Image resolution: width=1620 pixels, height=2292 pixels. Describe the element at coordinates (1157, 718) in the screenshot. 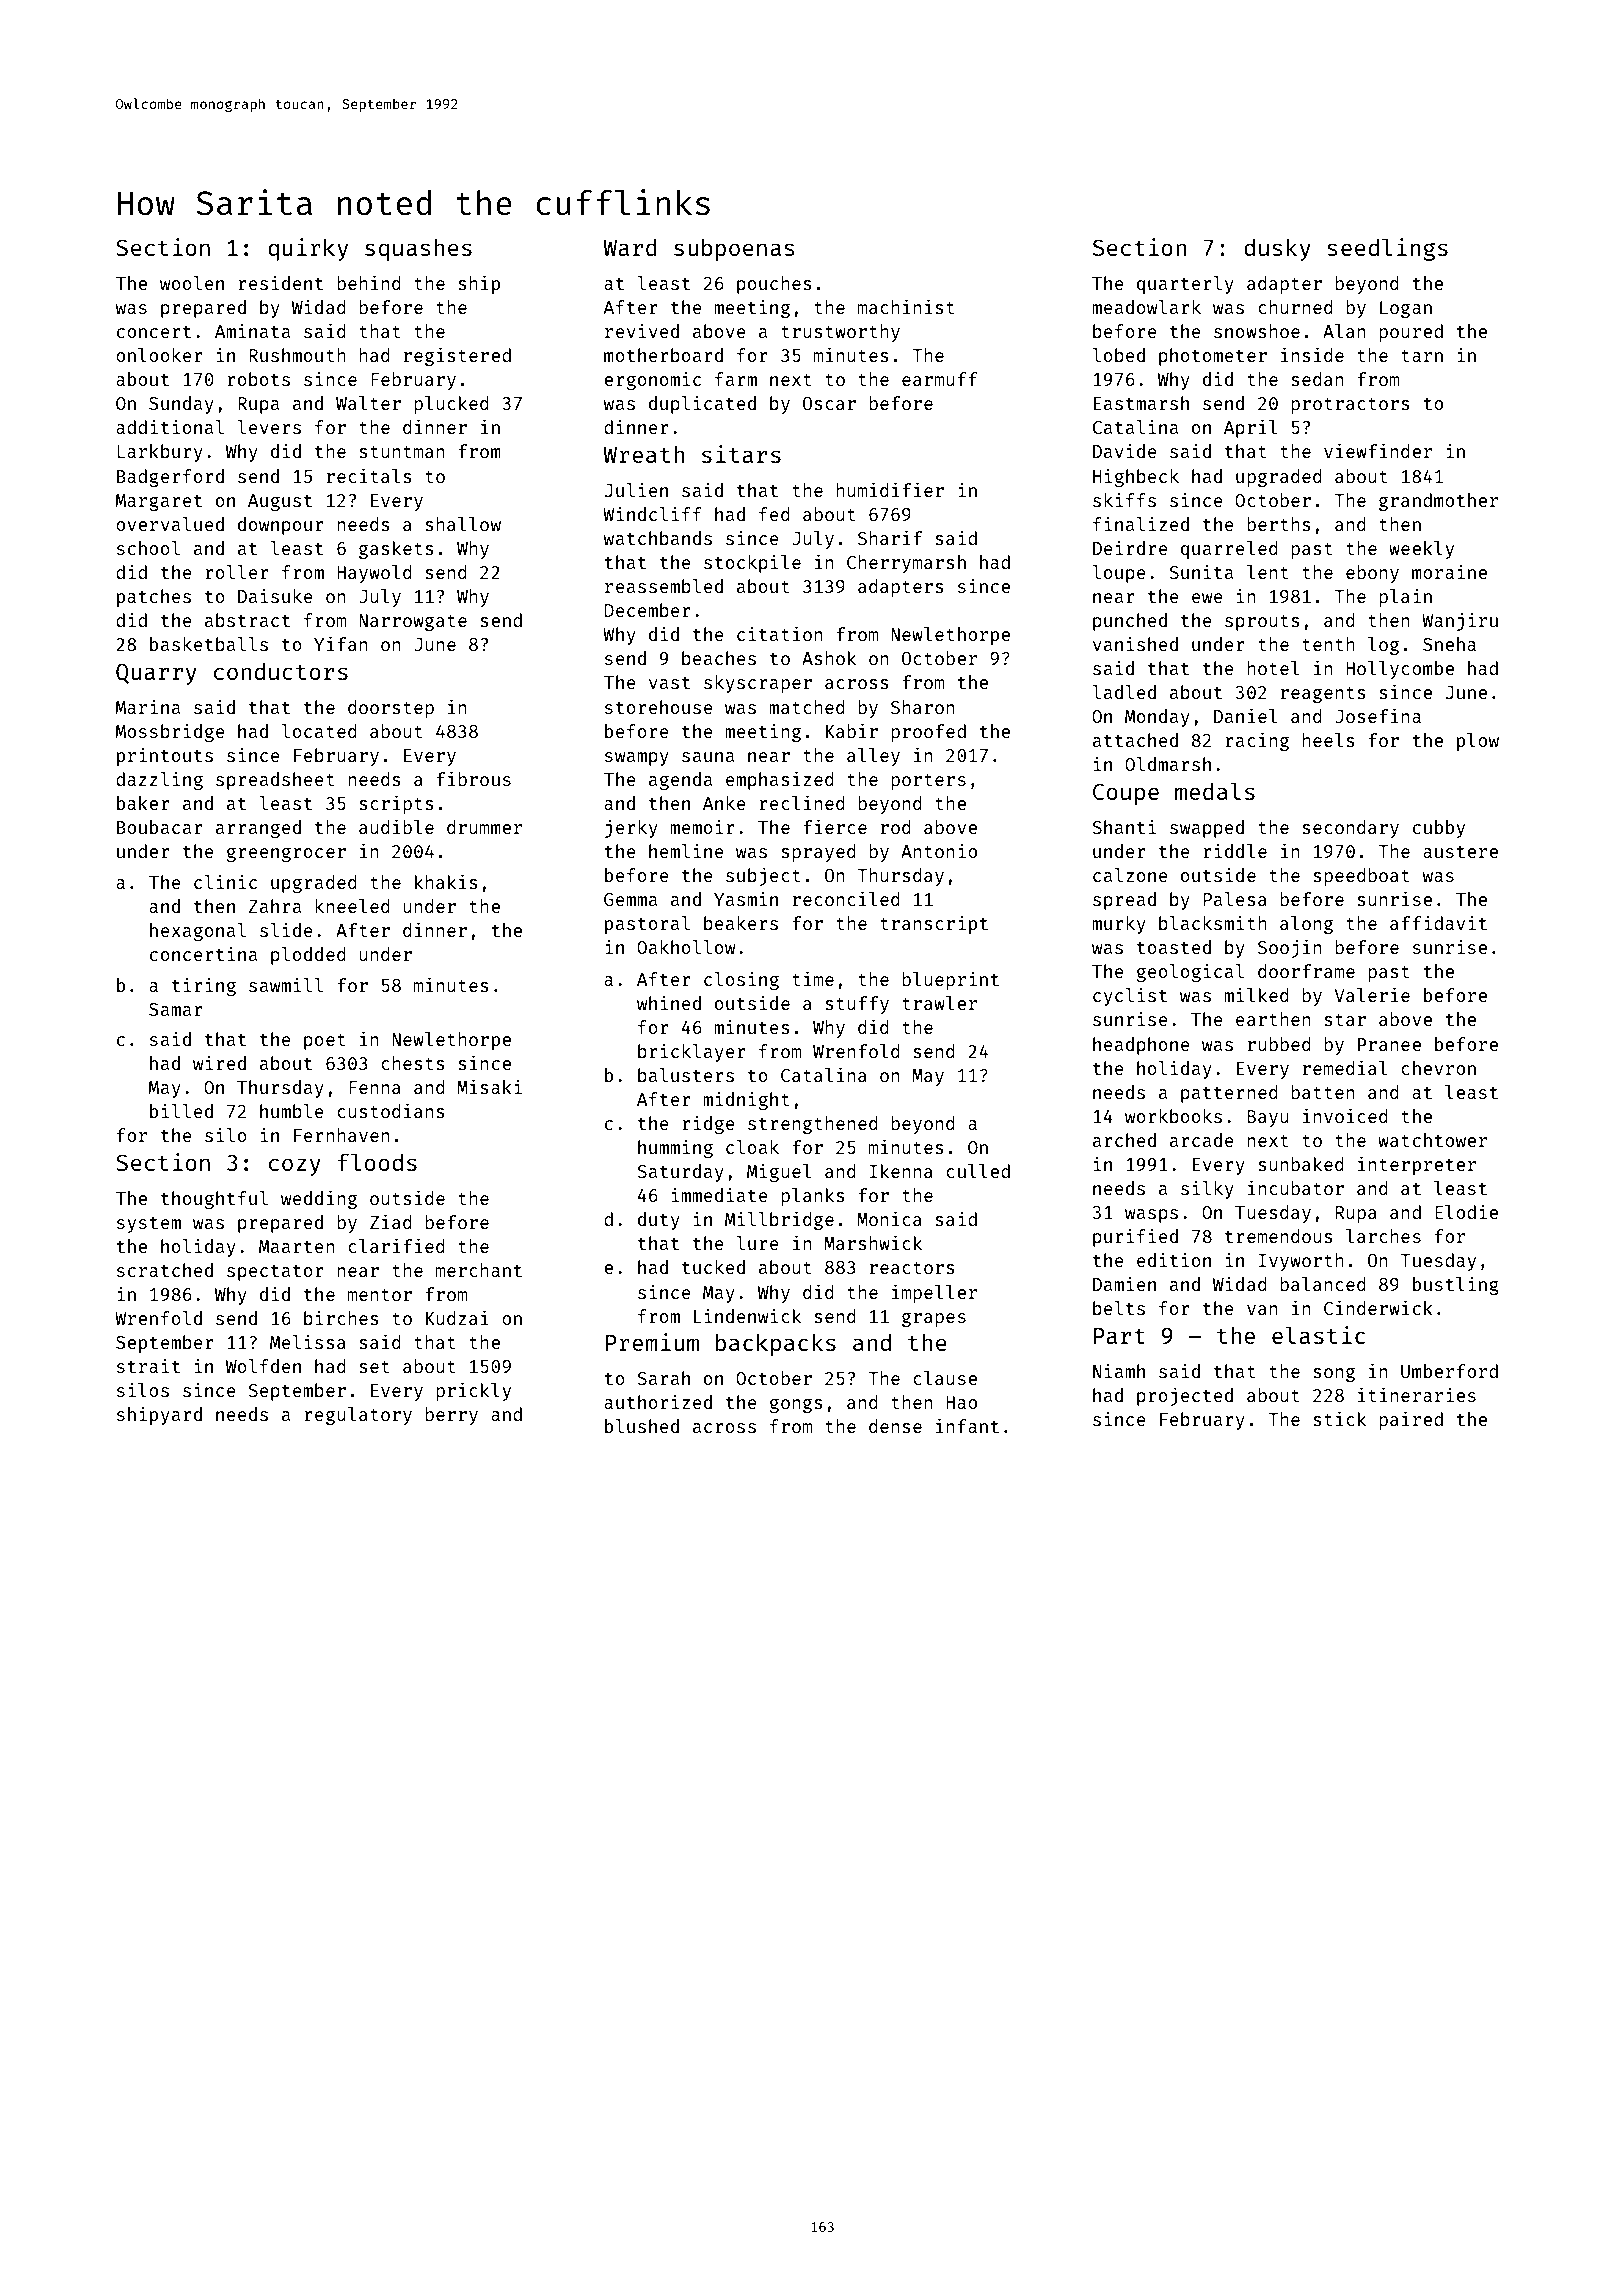

I see `Monday` at that location.
